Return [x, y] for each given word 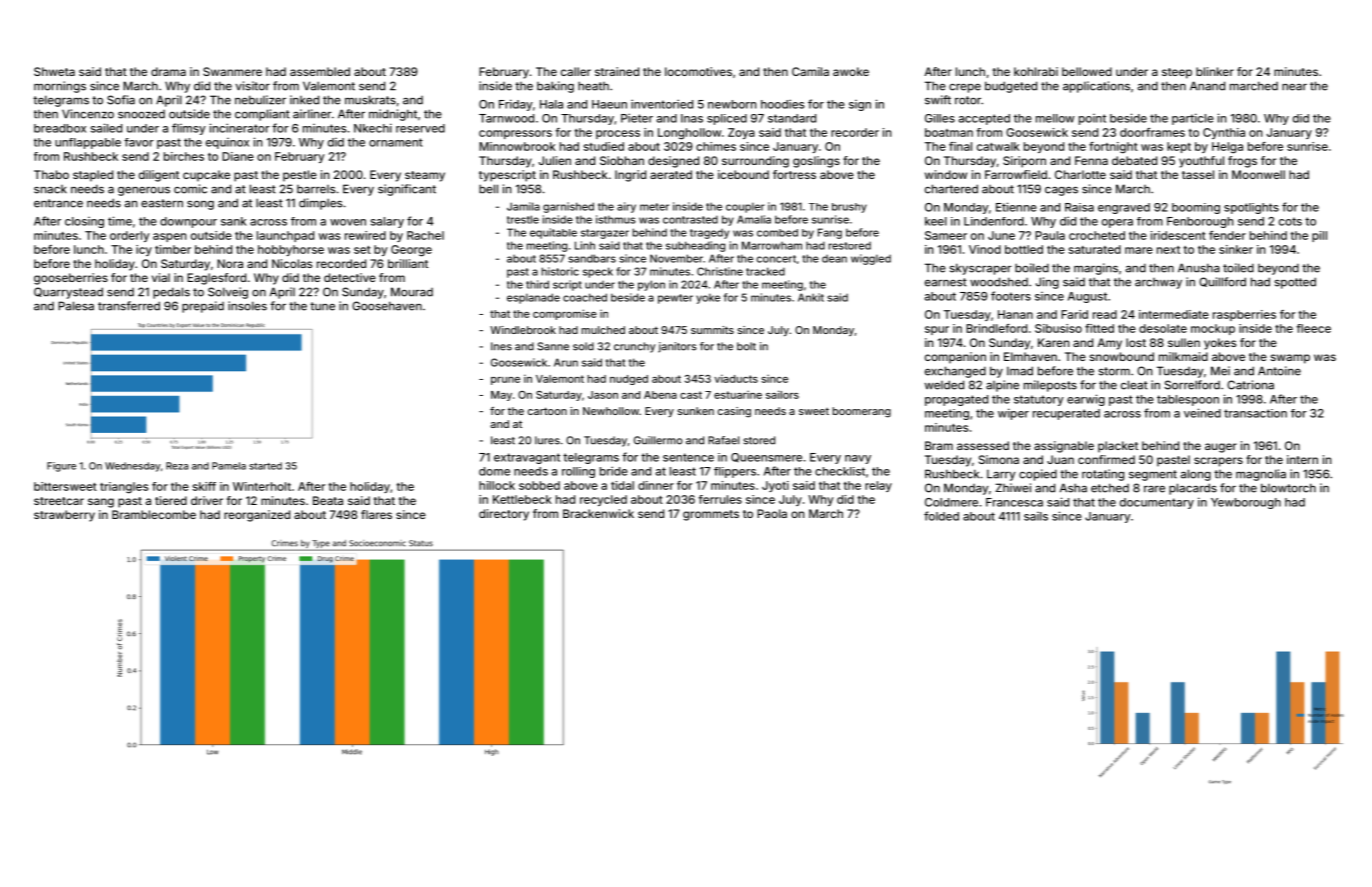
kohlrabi [1036, 71]
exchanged [955, 372]
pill [1319, 236]
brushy [849, 208]
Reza [177, 466]
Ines [501, 346]
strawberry [64, 516]
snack [50, 189]
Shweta [54, 71]
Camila [810, 71]
